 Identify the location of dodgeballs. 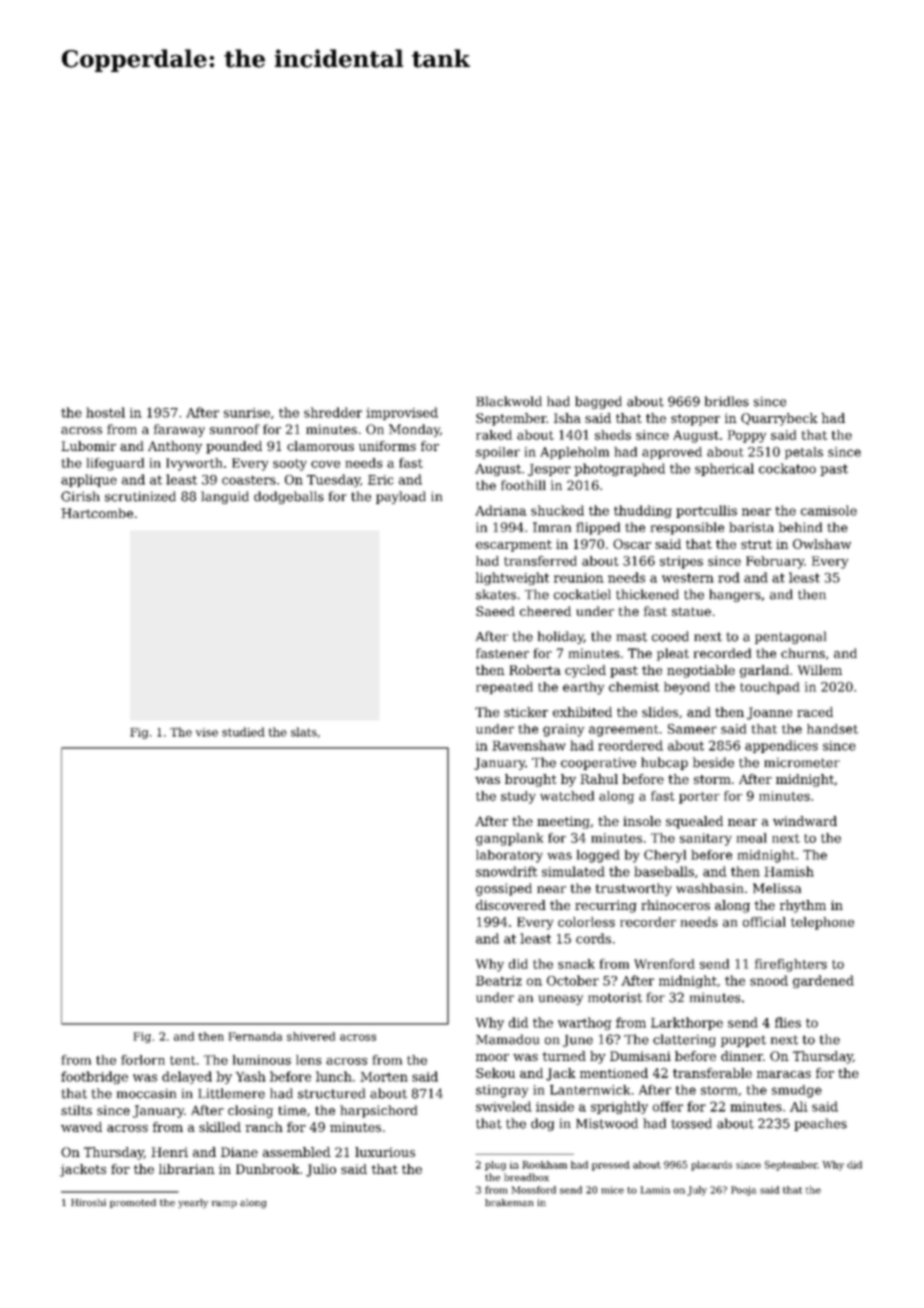
(289, 497).
